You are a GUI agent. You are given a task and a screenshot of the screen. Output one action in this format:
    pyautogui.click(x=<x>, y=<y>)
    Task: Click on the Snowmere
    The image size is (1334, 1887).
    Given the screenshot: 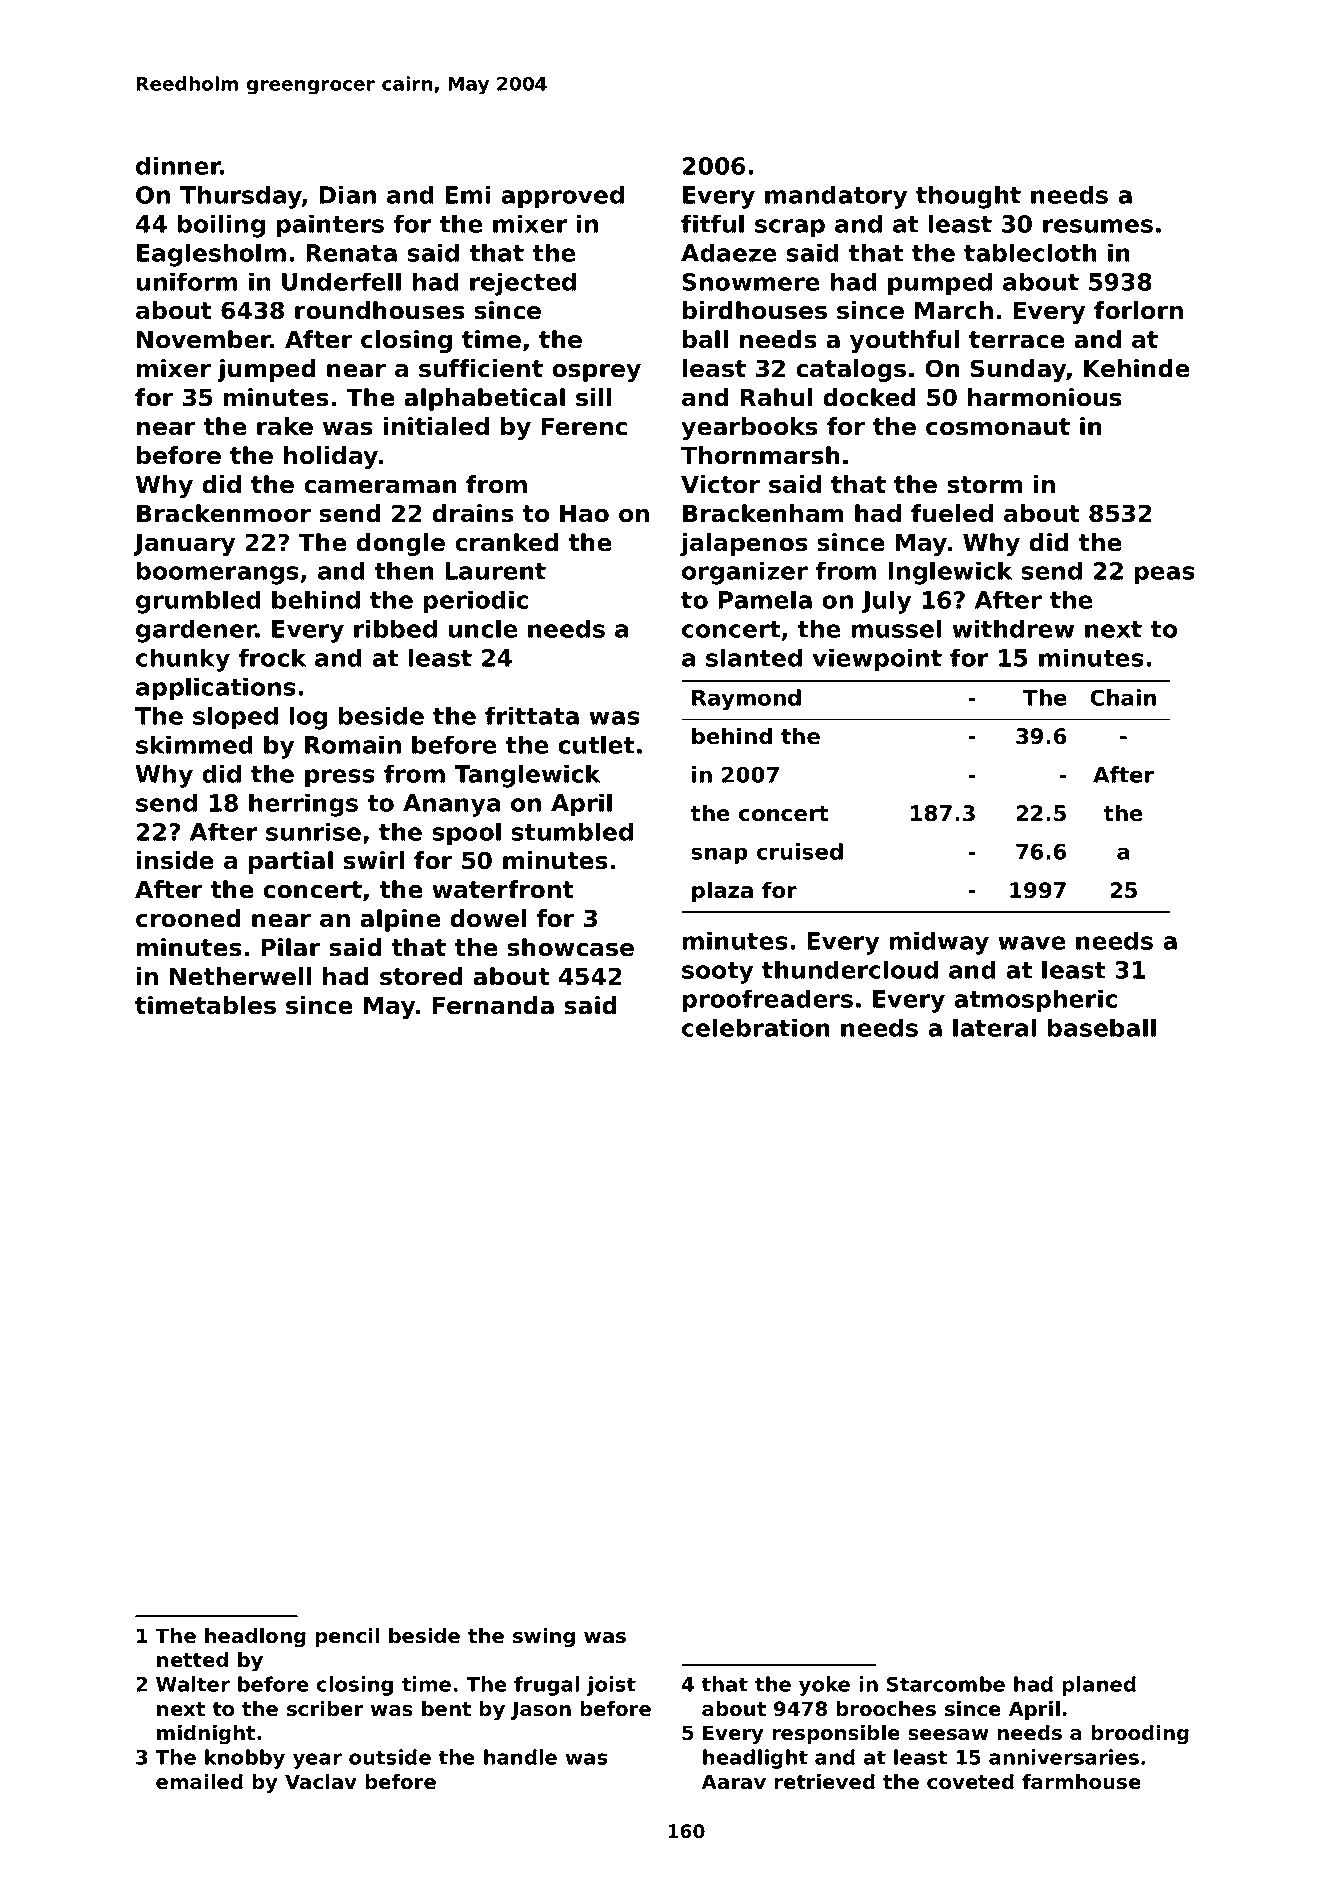 What is the action you would take?
    pyautogui.click(x=751, y=282)
